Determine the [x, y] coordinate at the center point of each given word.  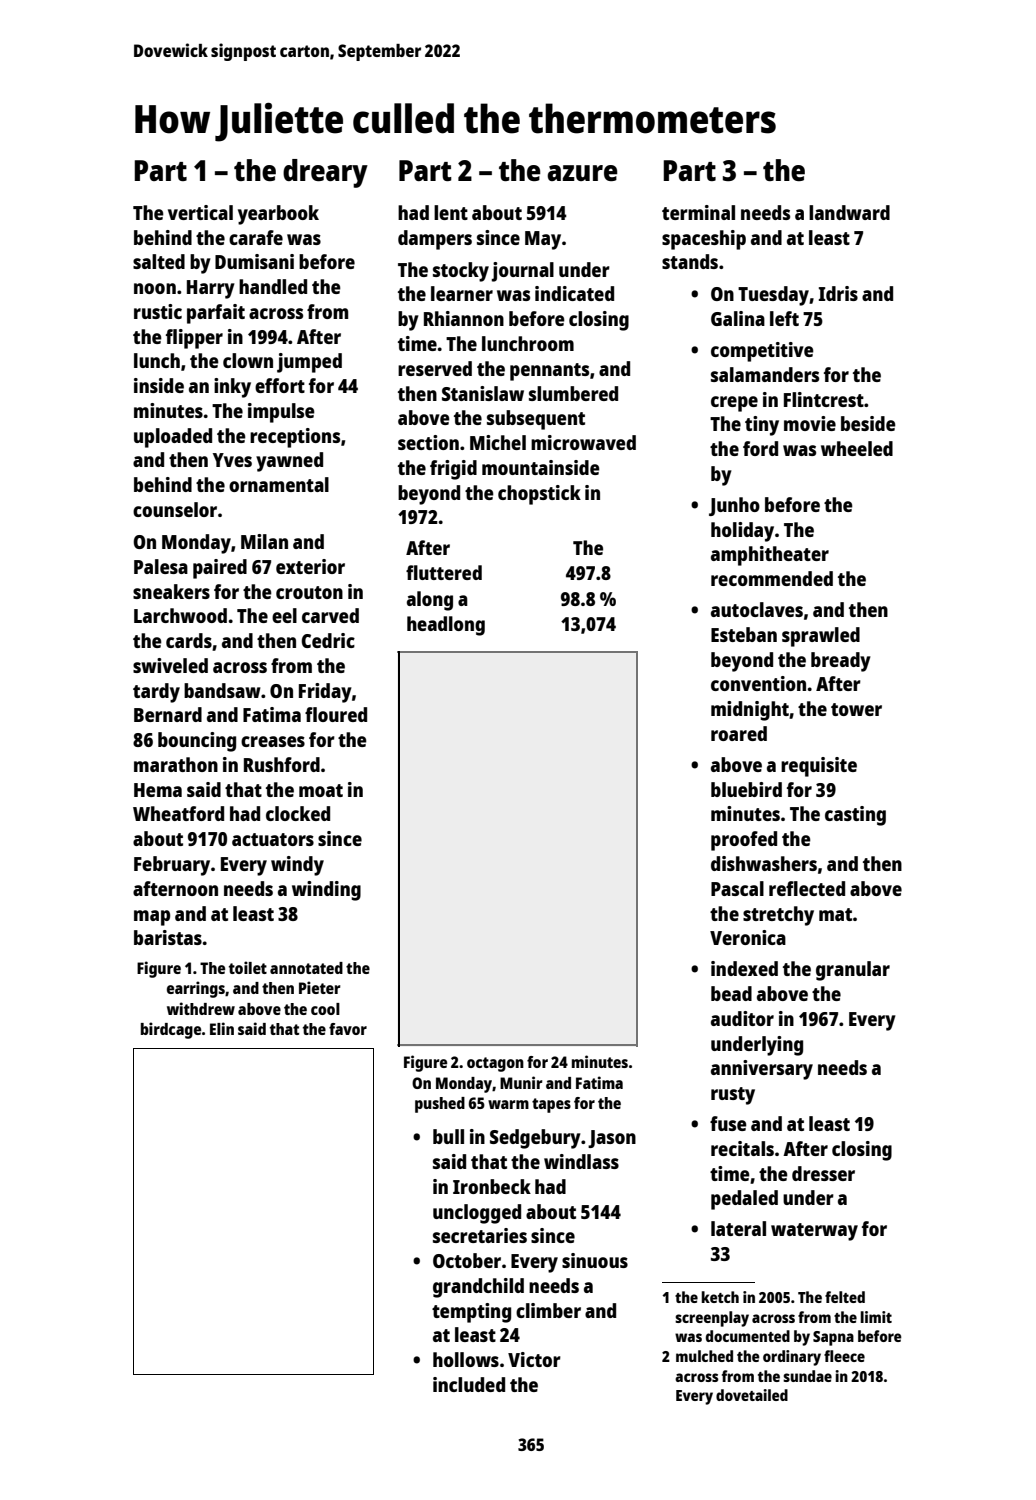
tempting [471, 1313]
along [430, 601]
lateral [738, 1228]
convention [758, 683]
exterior [310, 566]
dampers [435, 240]
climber [548, 1310]
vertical [200, 212]
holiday [742, 532]
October [467, 1260]
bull [448, 1136]
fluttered [444, 572]
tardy [156, 693]
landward [849, 212]
